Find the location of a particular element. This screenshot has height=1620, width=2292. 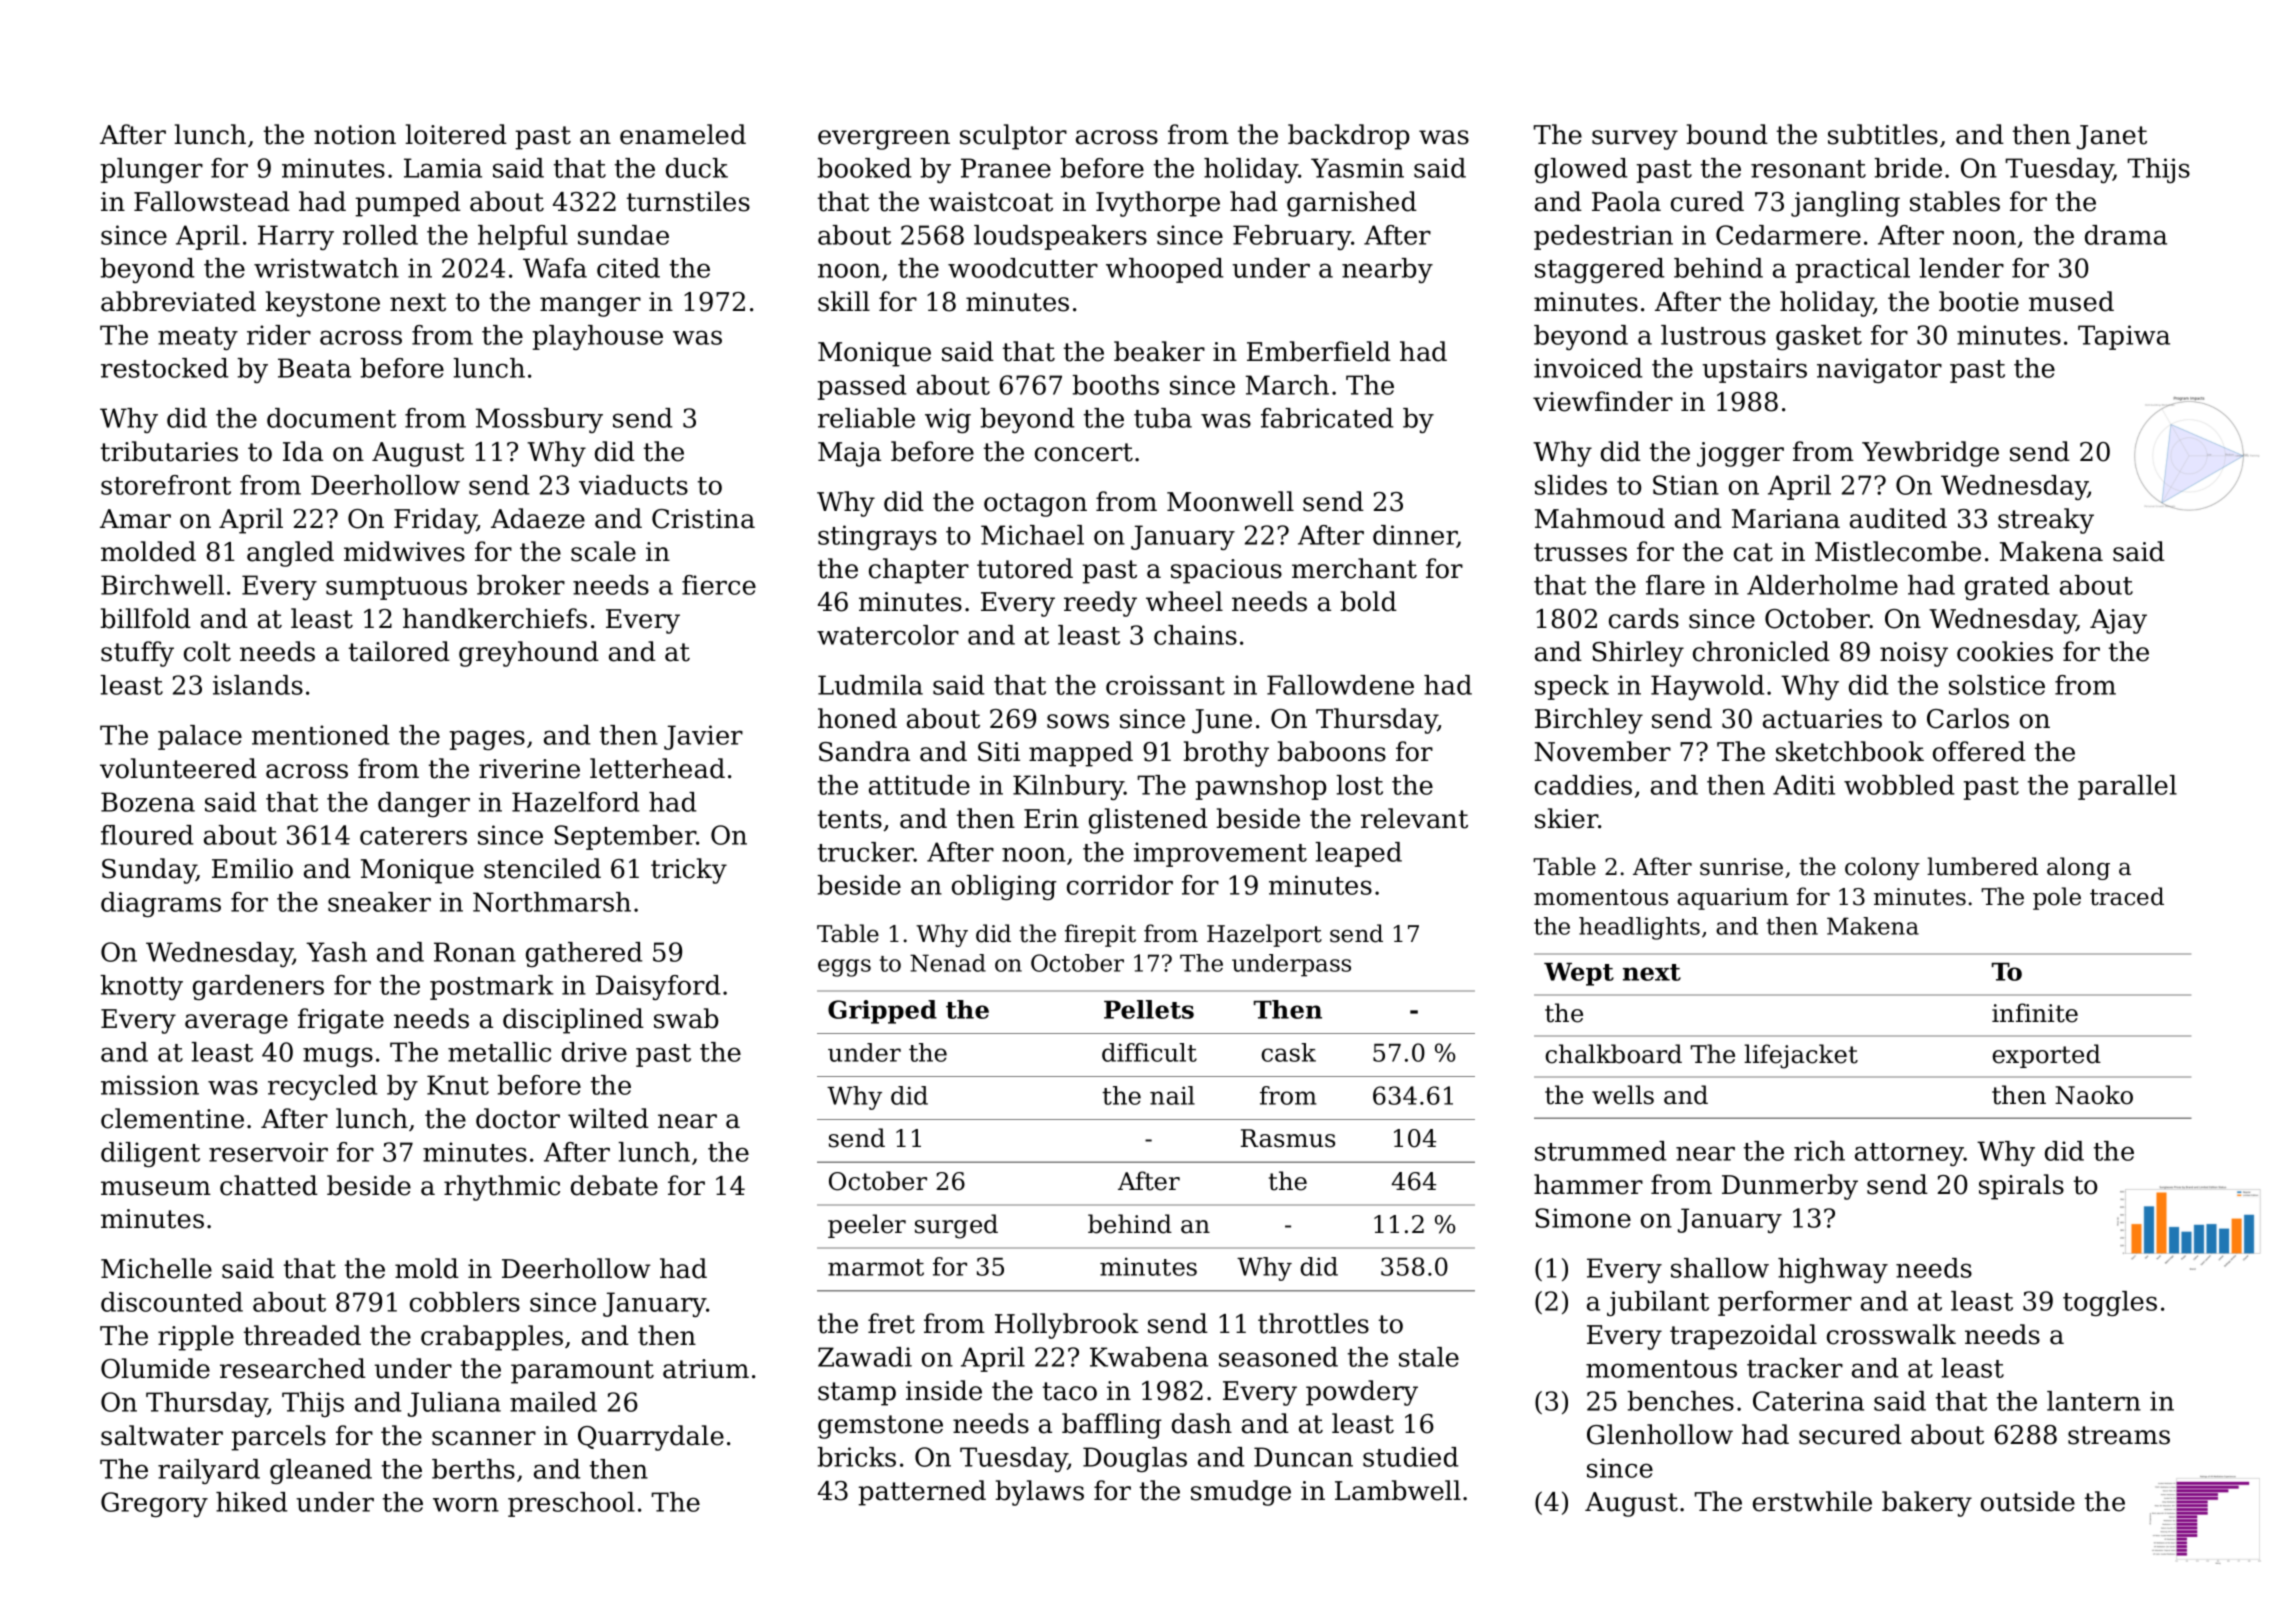

aquarium is located at coordinates (1732, 899).
